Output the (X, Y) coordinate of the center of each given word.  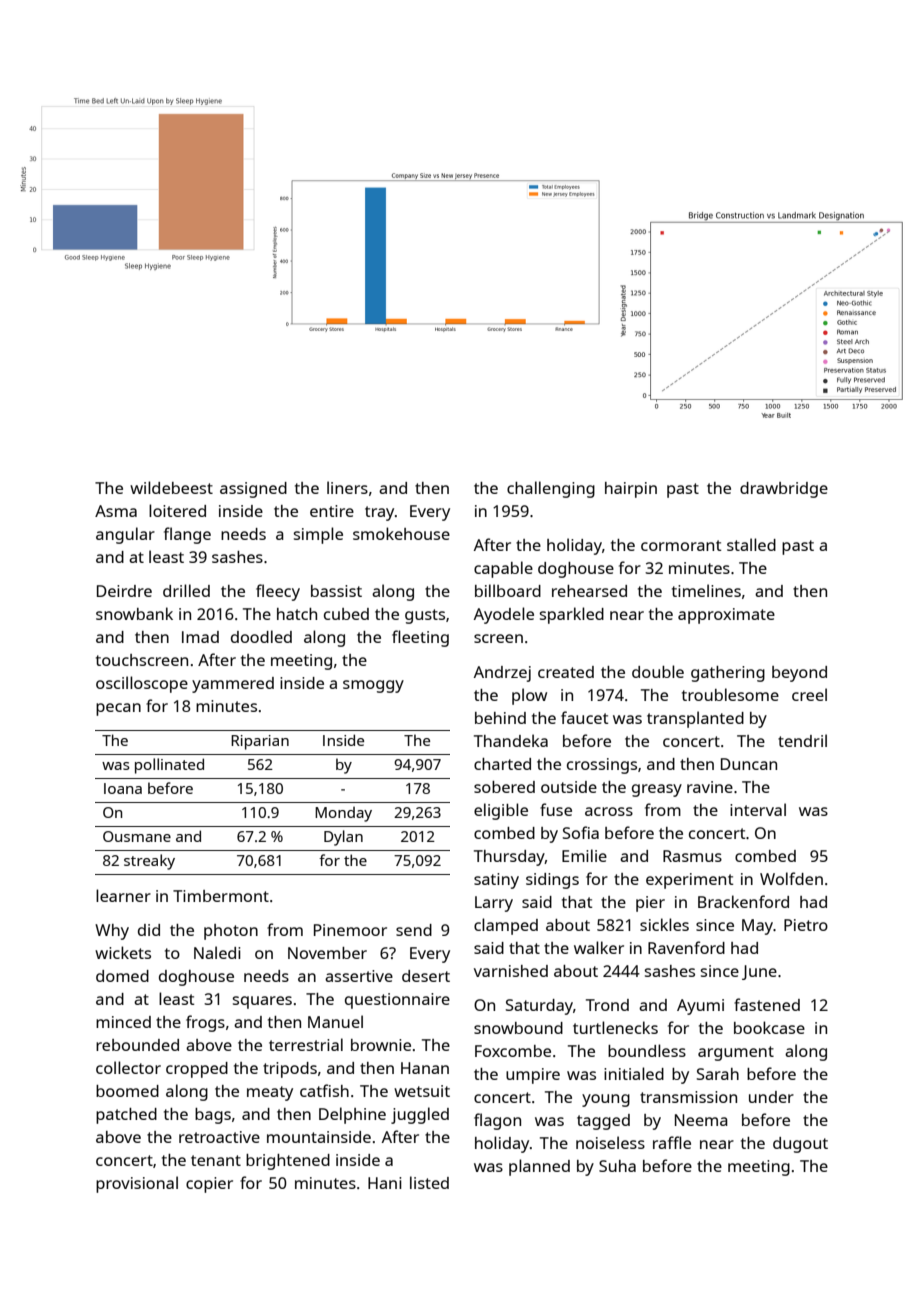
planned (539, 1167)
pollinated (169, 766)
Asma (116, 511)
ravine (710, 787)
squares (262, 1002)
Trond (607, 1005)
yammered (233, 685)
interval (758, 809)
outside (569, 787)
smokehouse (401, 533)
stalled (751, 544)
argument (736, 1053)
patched (126, 1116)
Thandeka (511, 740)
